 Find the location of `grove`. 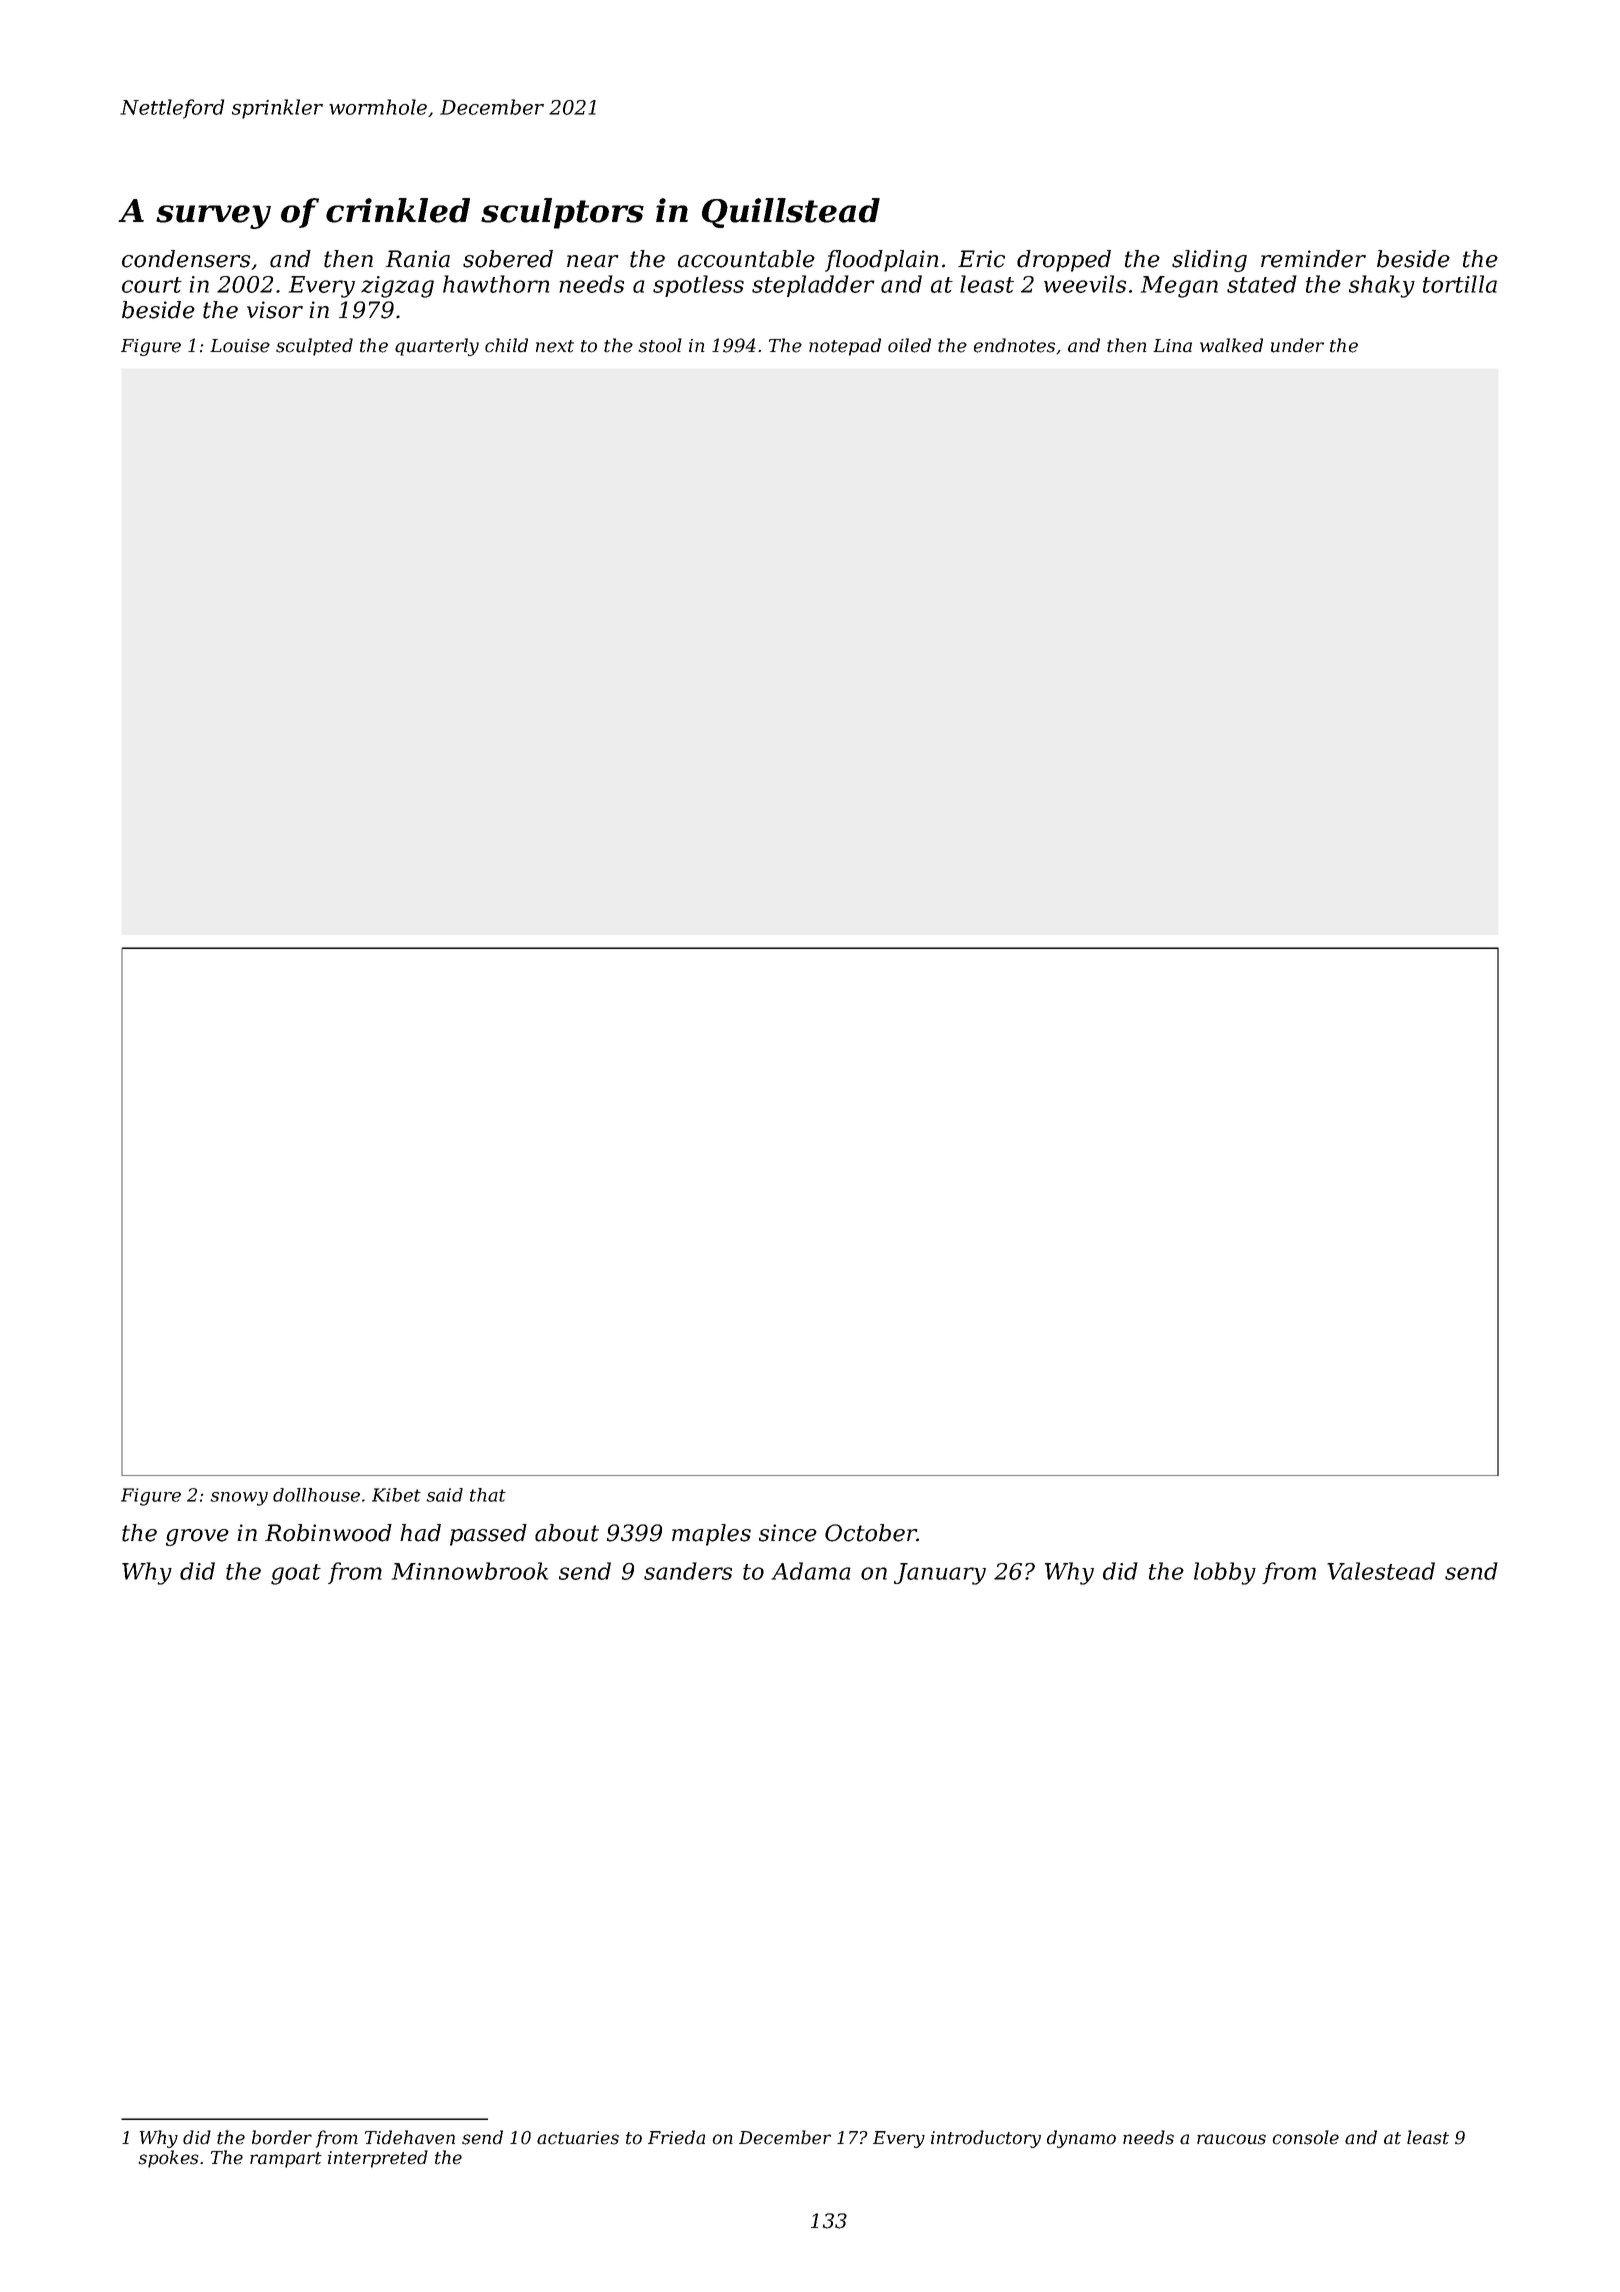

grove is located at coordinates (197, 1537).
